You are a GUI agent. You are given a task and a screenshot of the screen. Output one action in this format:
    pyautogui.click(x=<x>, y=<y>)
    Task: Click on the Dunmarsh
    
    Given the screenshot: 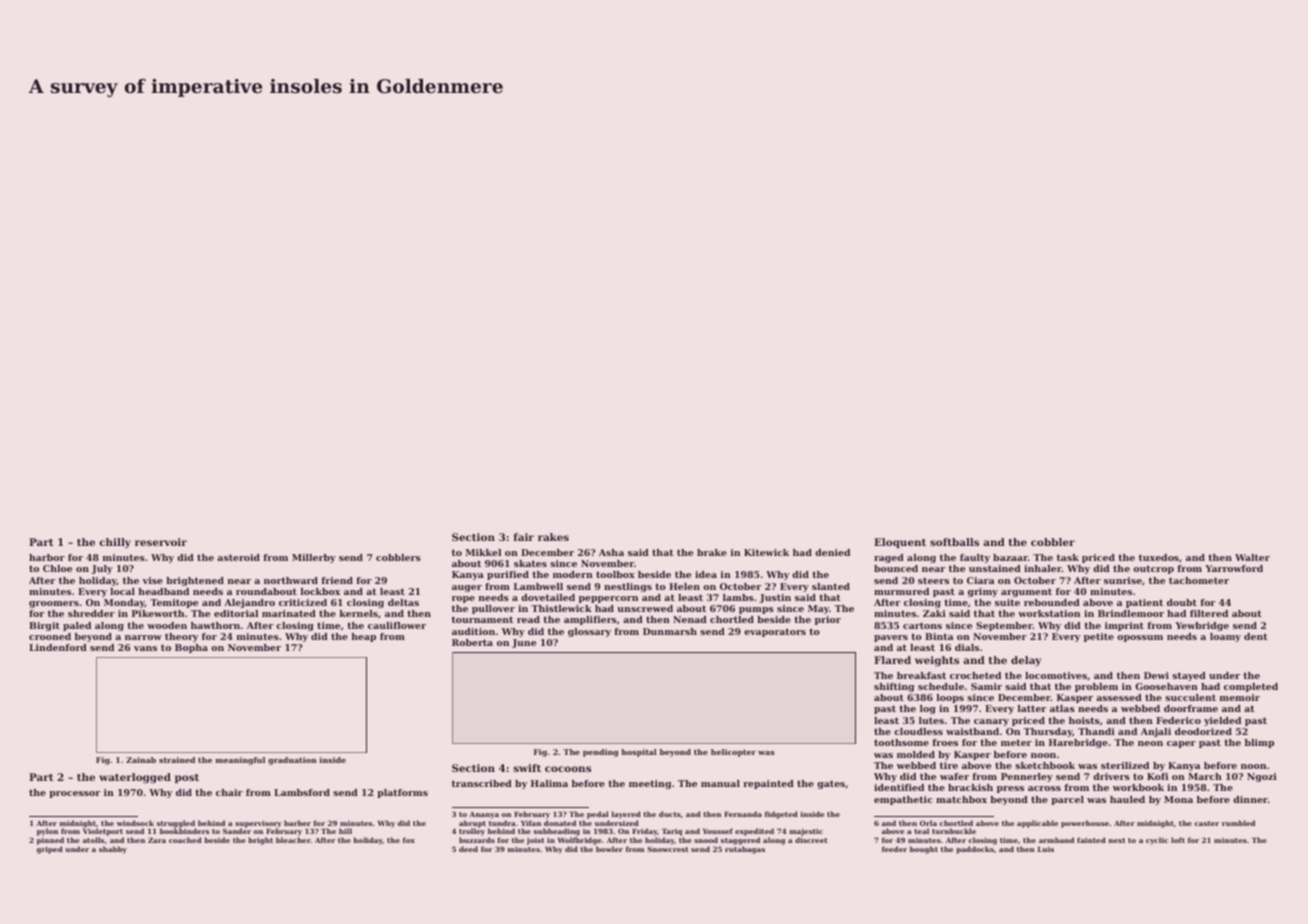 What is the action you would take?
    pyautogui.click(x=670, y=631)
